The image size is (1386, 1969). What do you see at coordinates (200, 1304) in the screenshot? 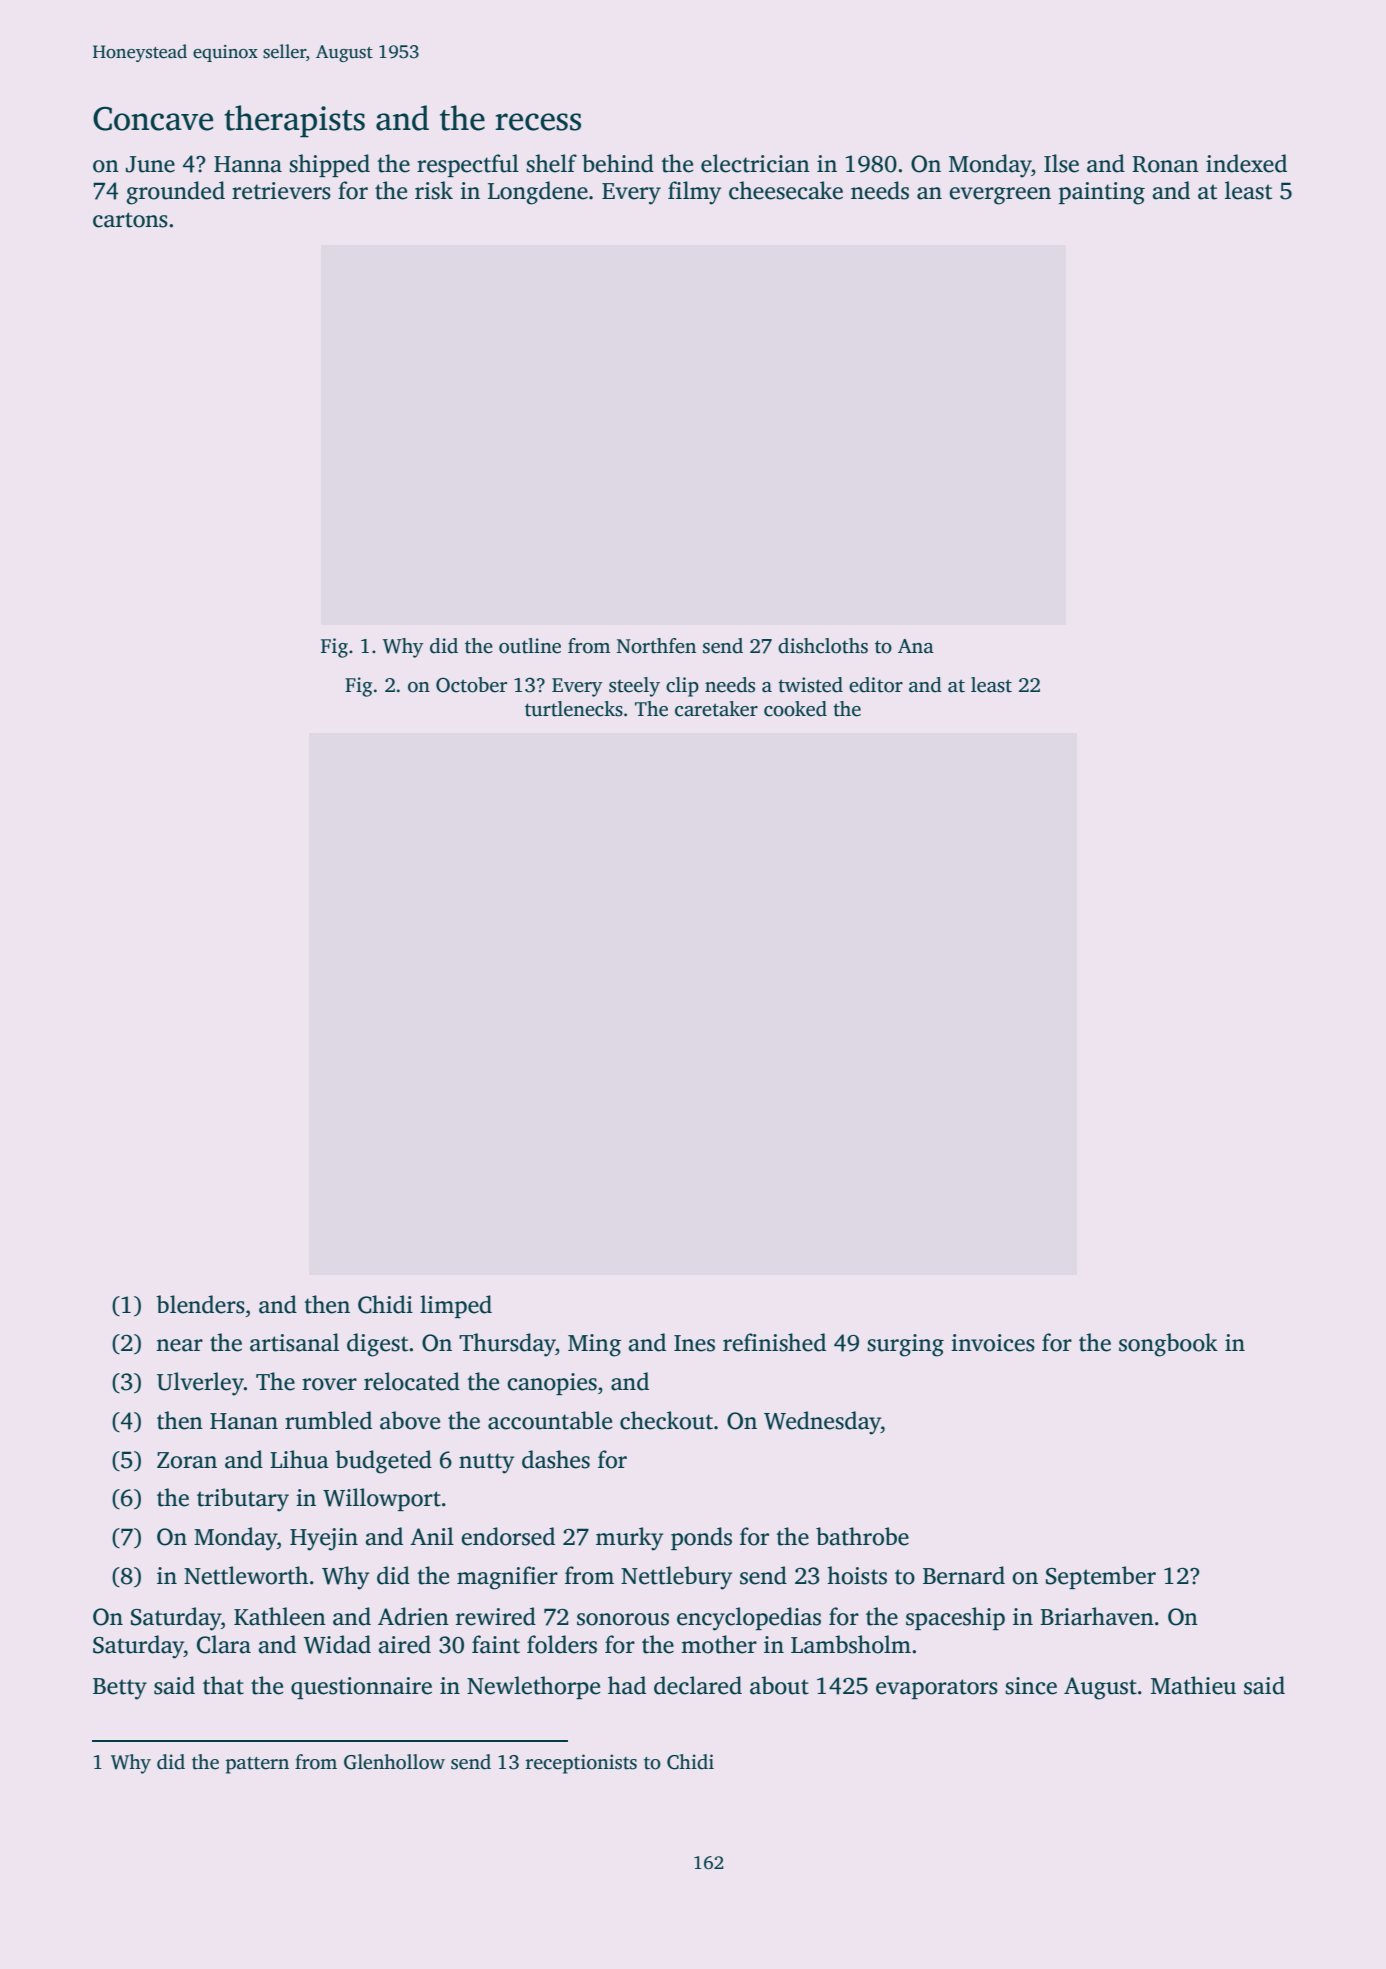
I see `blenders` at bounding box center [200, 1304].
